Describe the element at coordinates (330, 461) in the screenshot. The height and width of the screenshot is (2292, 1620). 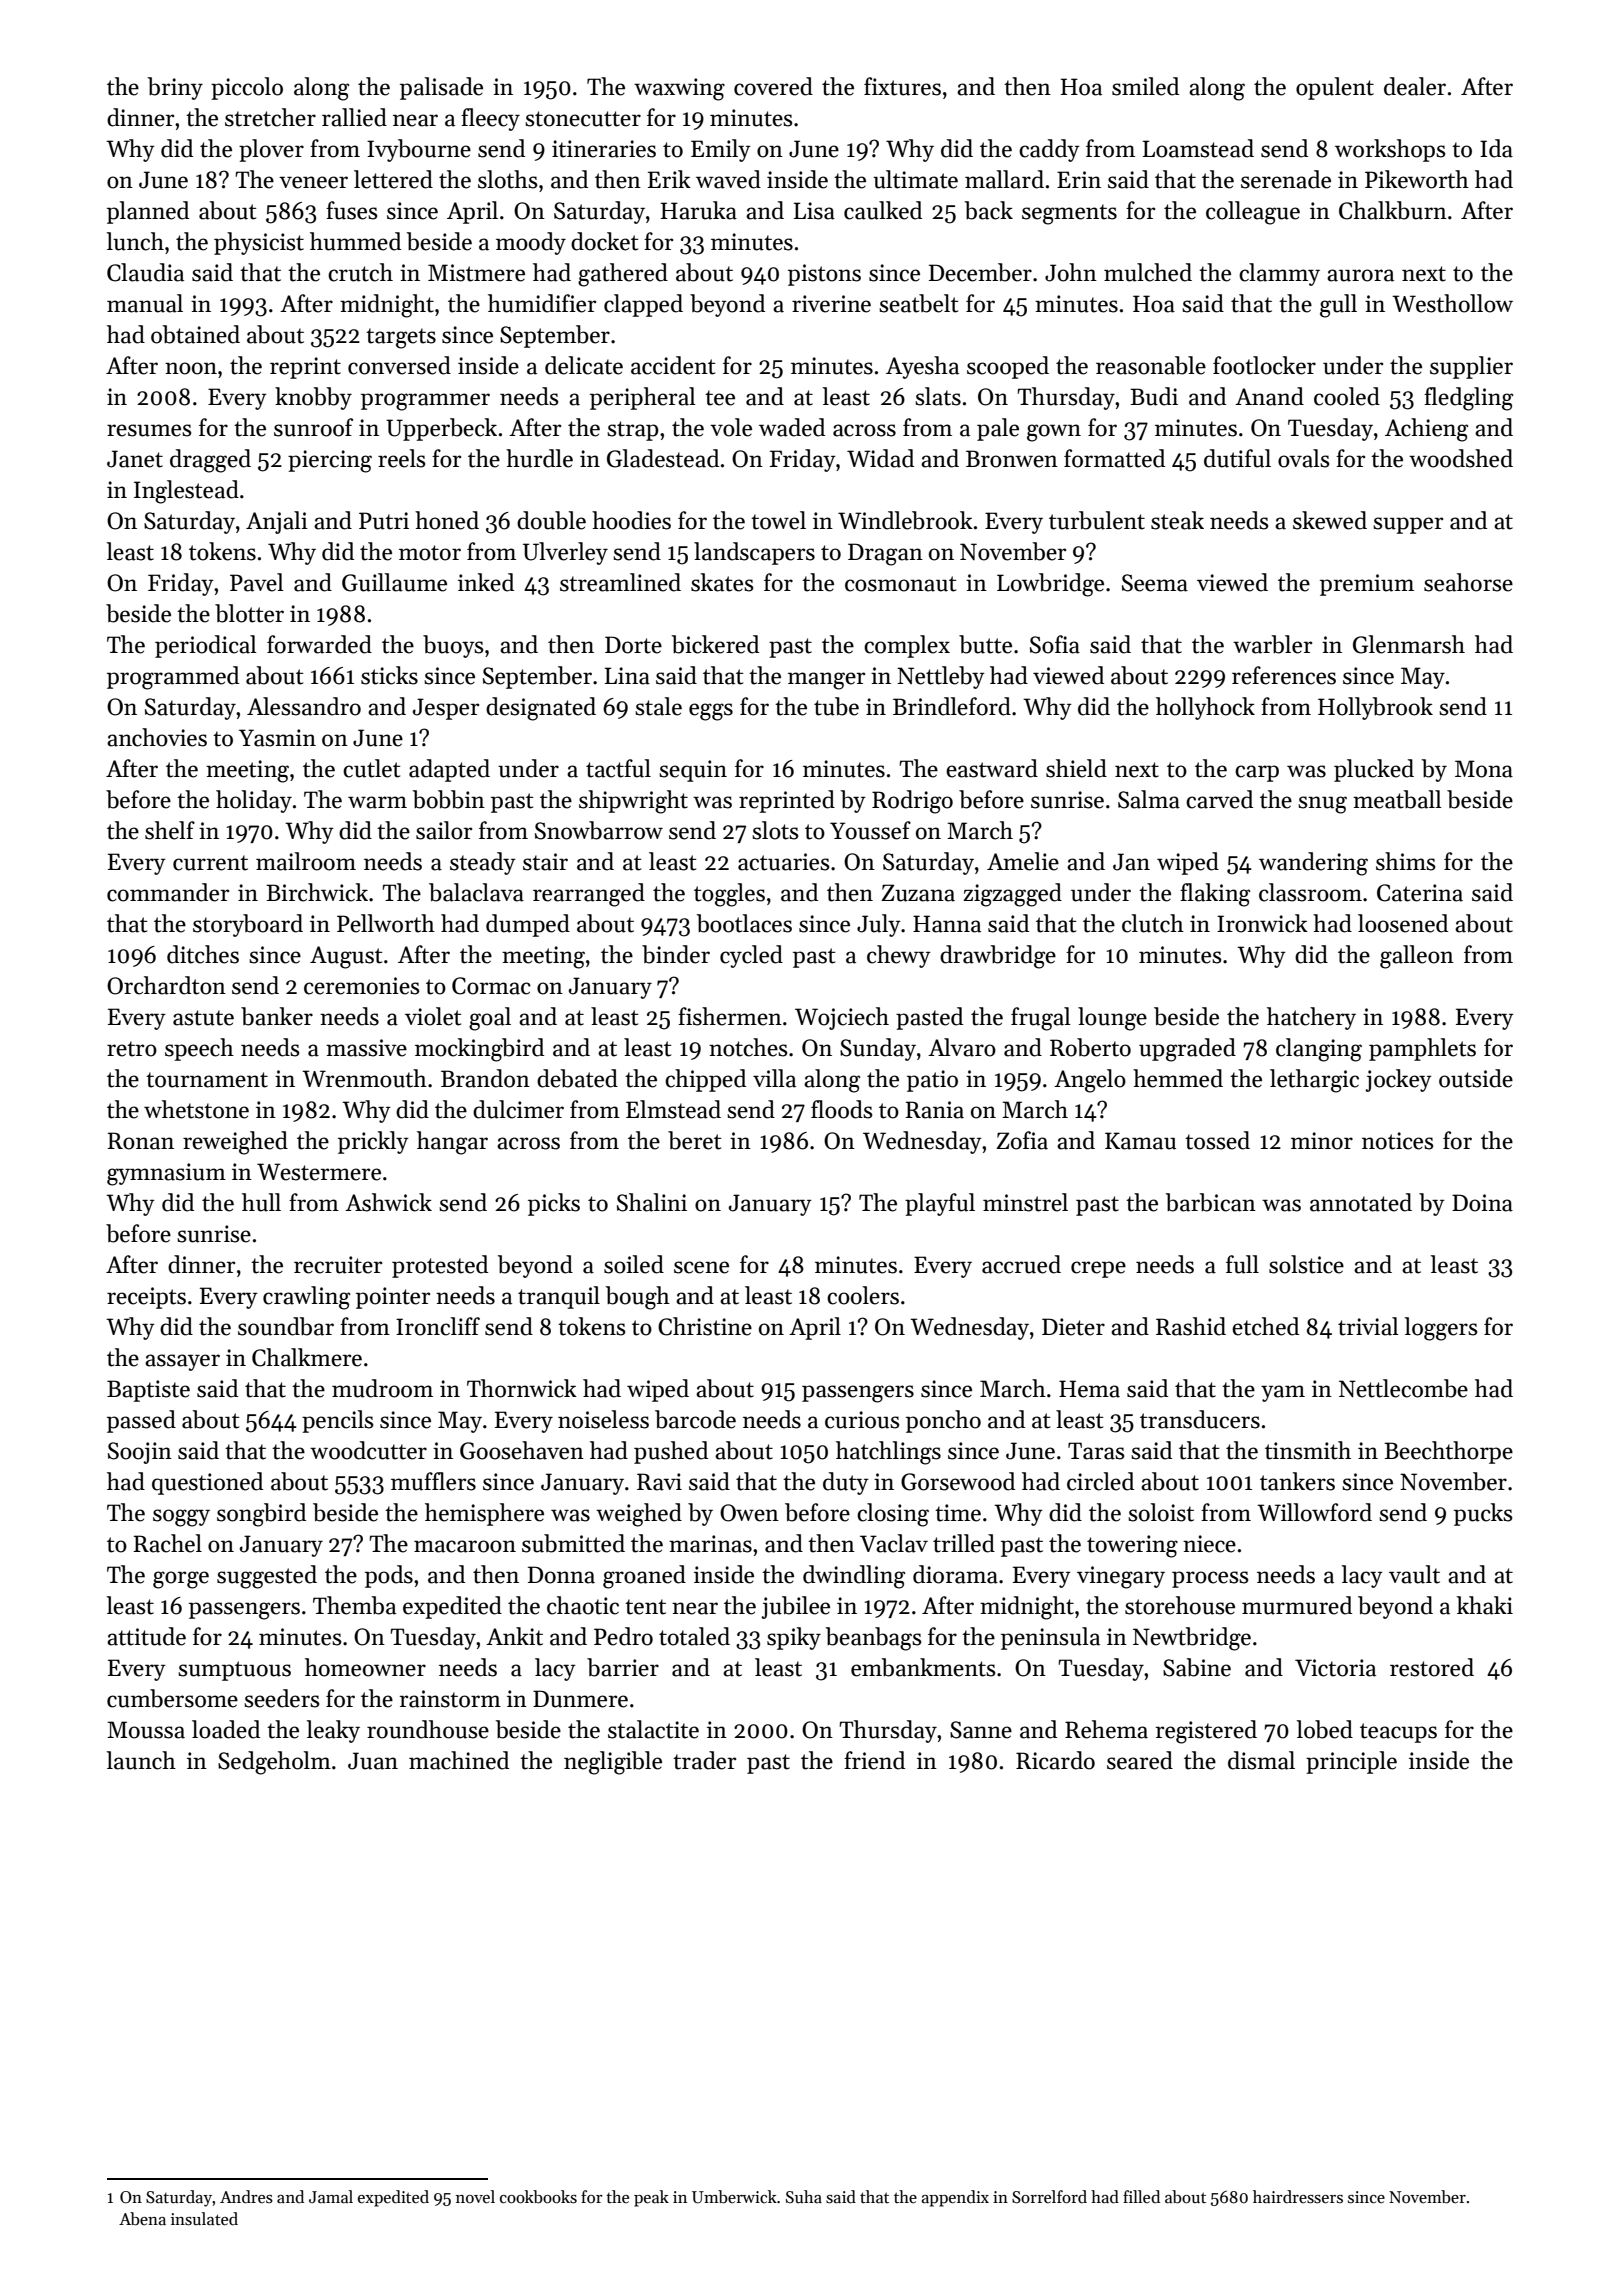
I see `piercing` at that location.
